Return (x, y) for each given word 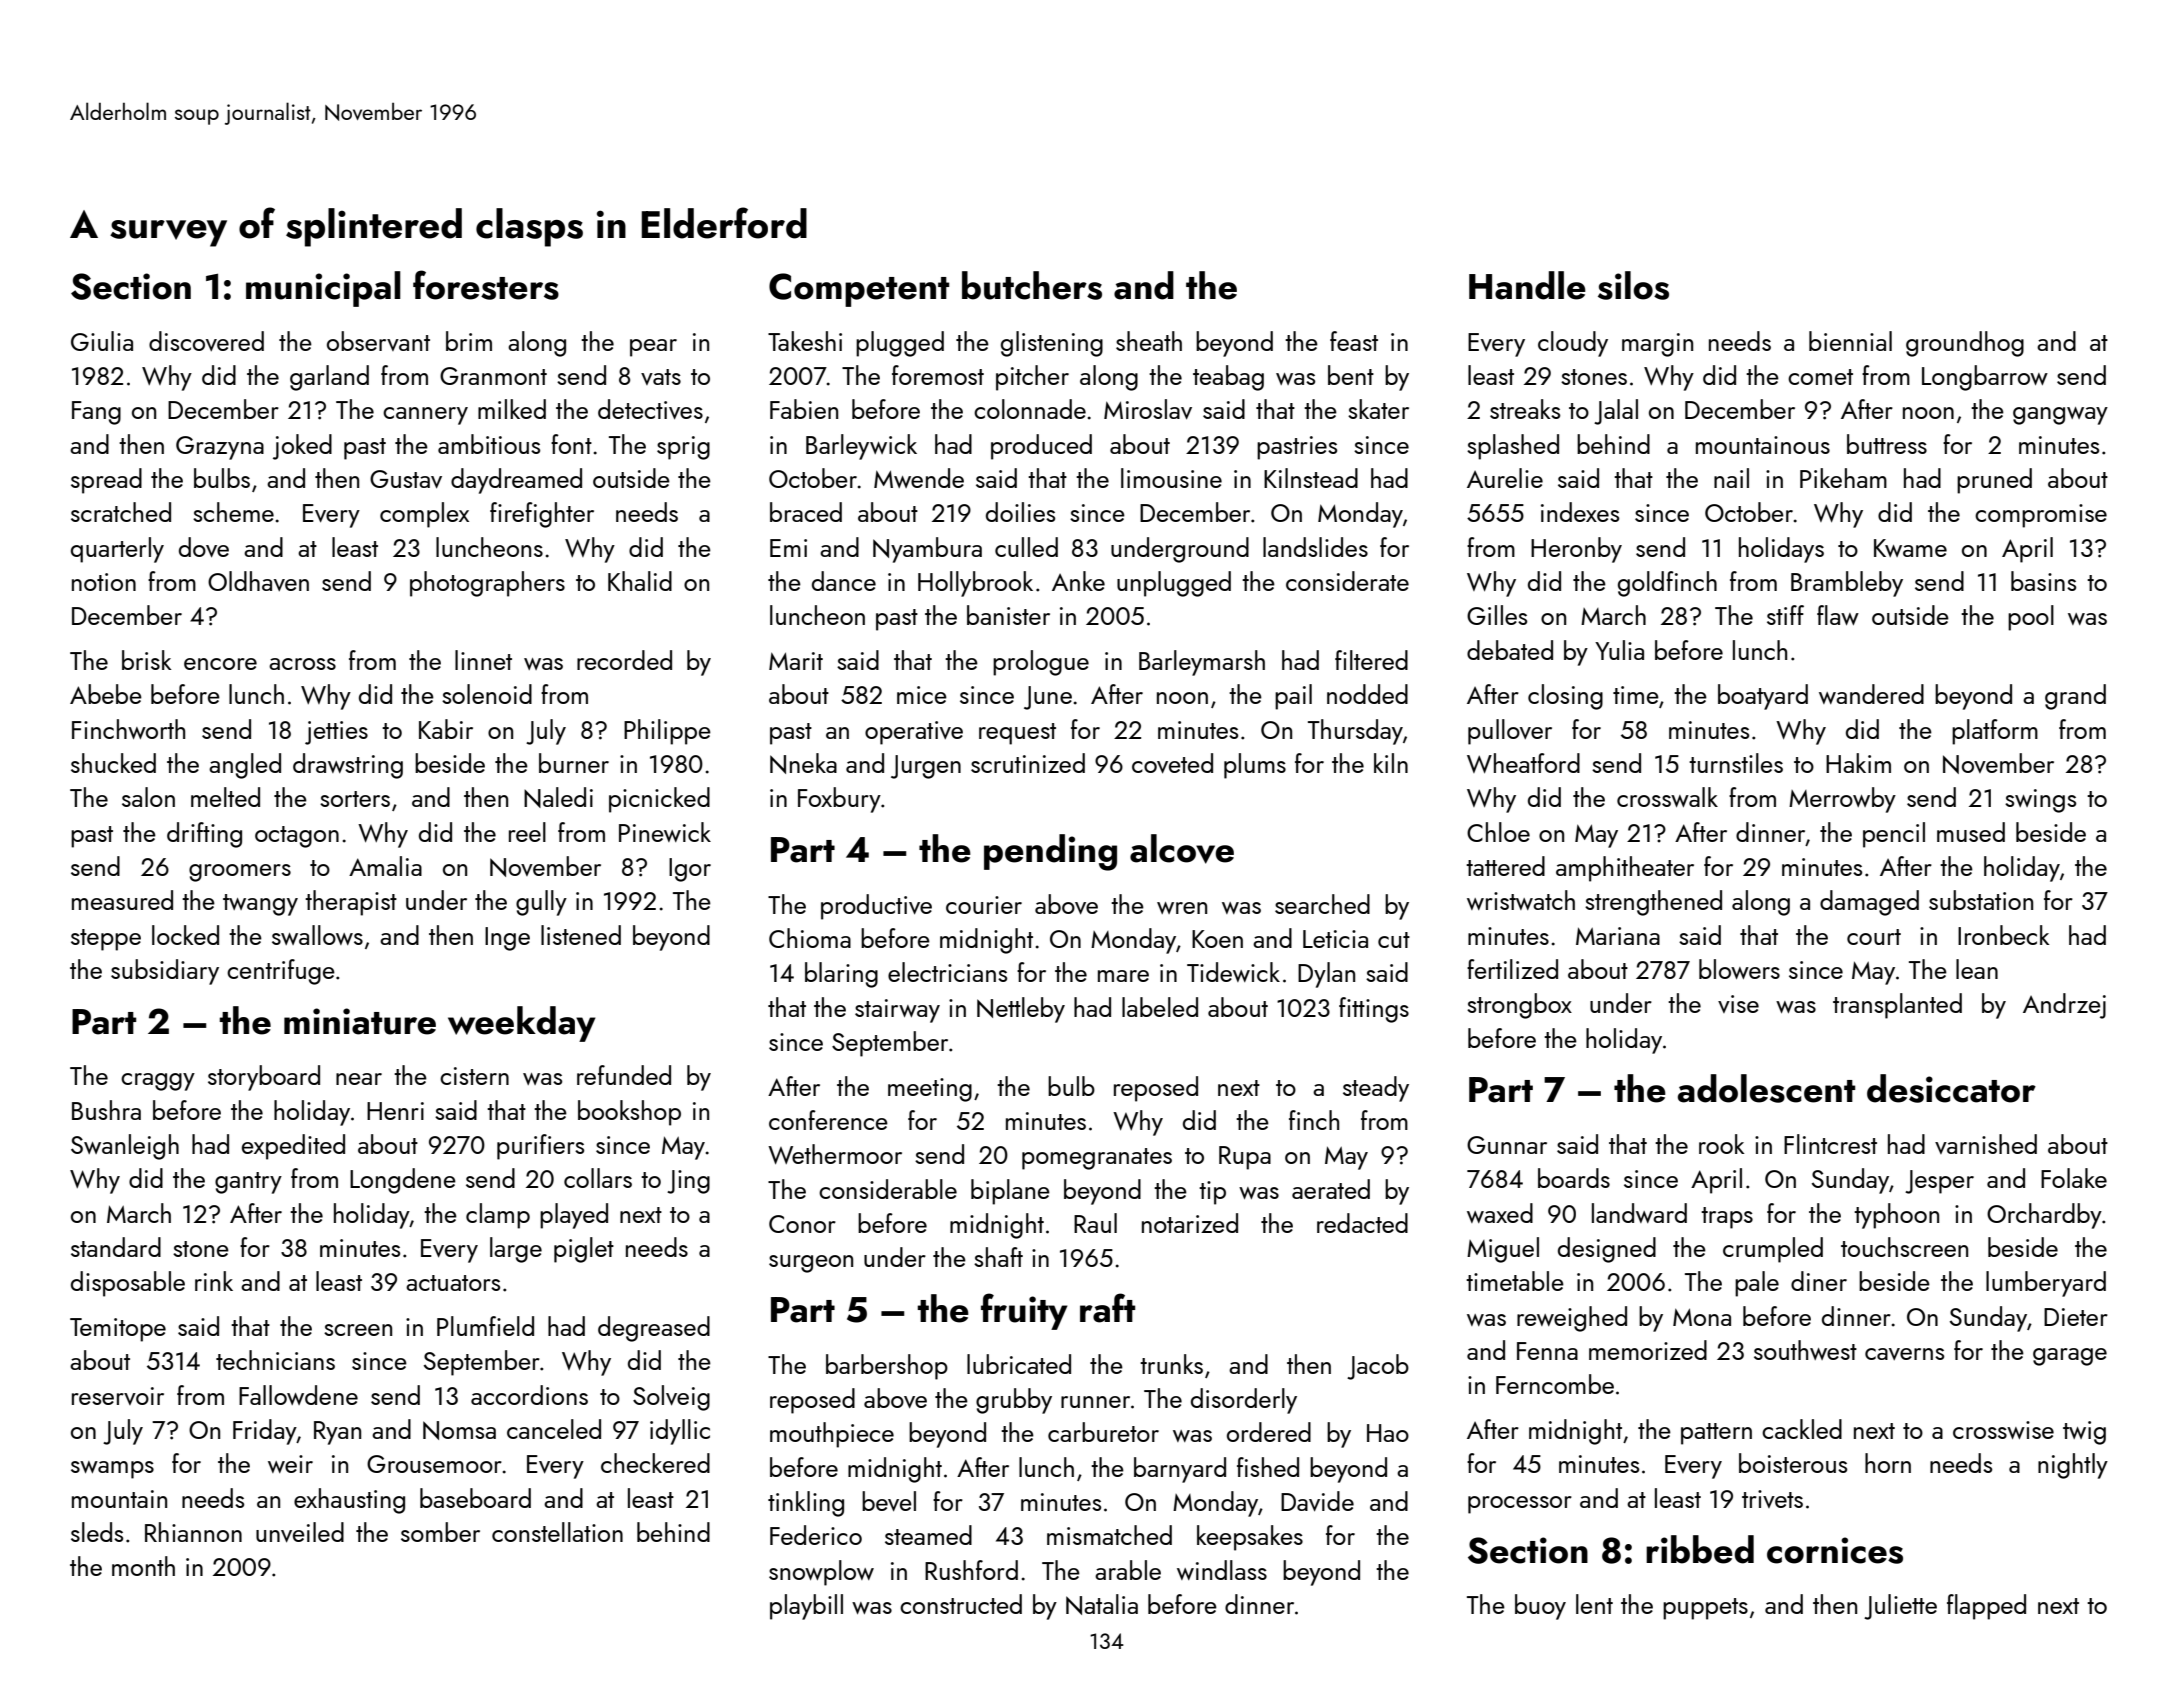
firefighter (542, 515)
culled (1026, 547)
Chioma (810, 938)
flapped (1986, 1607)
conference (828, 1120)
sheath (1149, 341)
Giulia (102, 341)
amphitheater (1625, 869)
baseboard (475, 1498)
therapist (351, 903)
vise (1738, 1004)
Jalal (1616, 412)
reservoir (118, 1396)
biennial (1850, 341)
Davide (1317, 1501)
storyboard (264, 1078)
